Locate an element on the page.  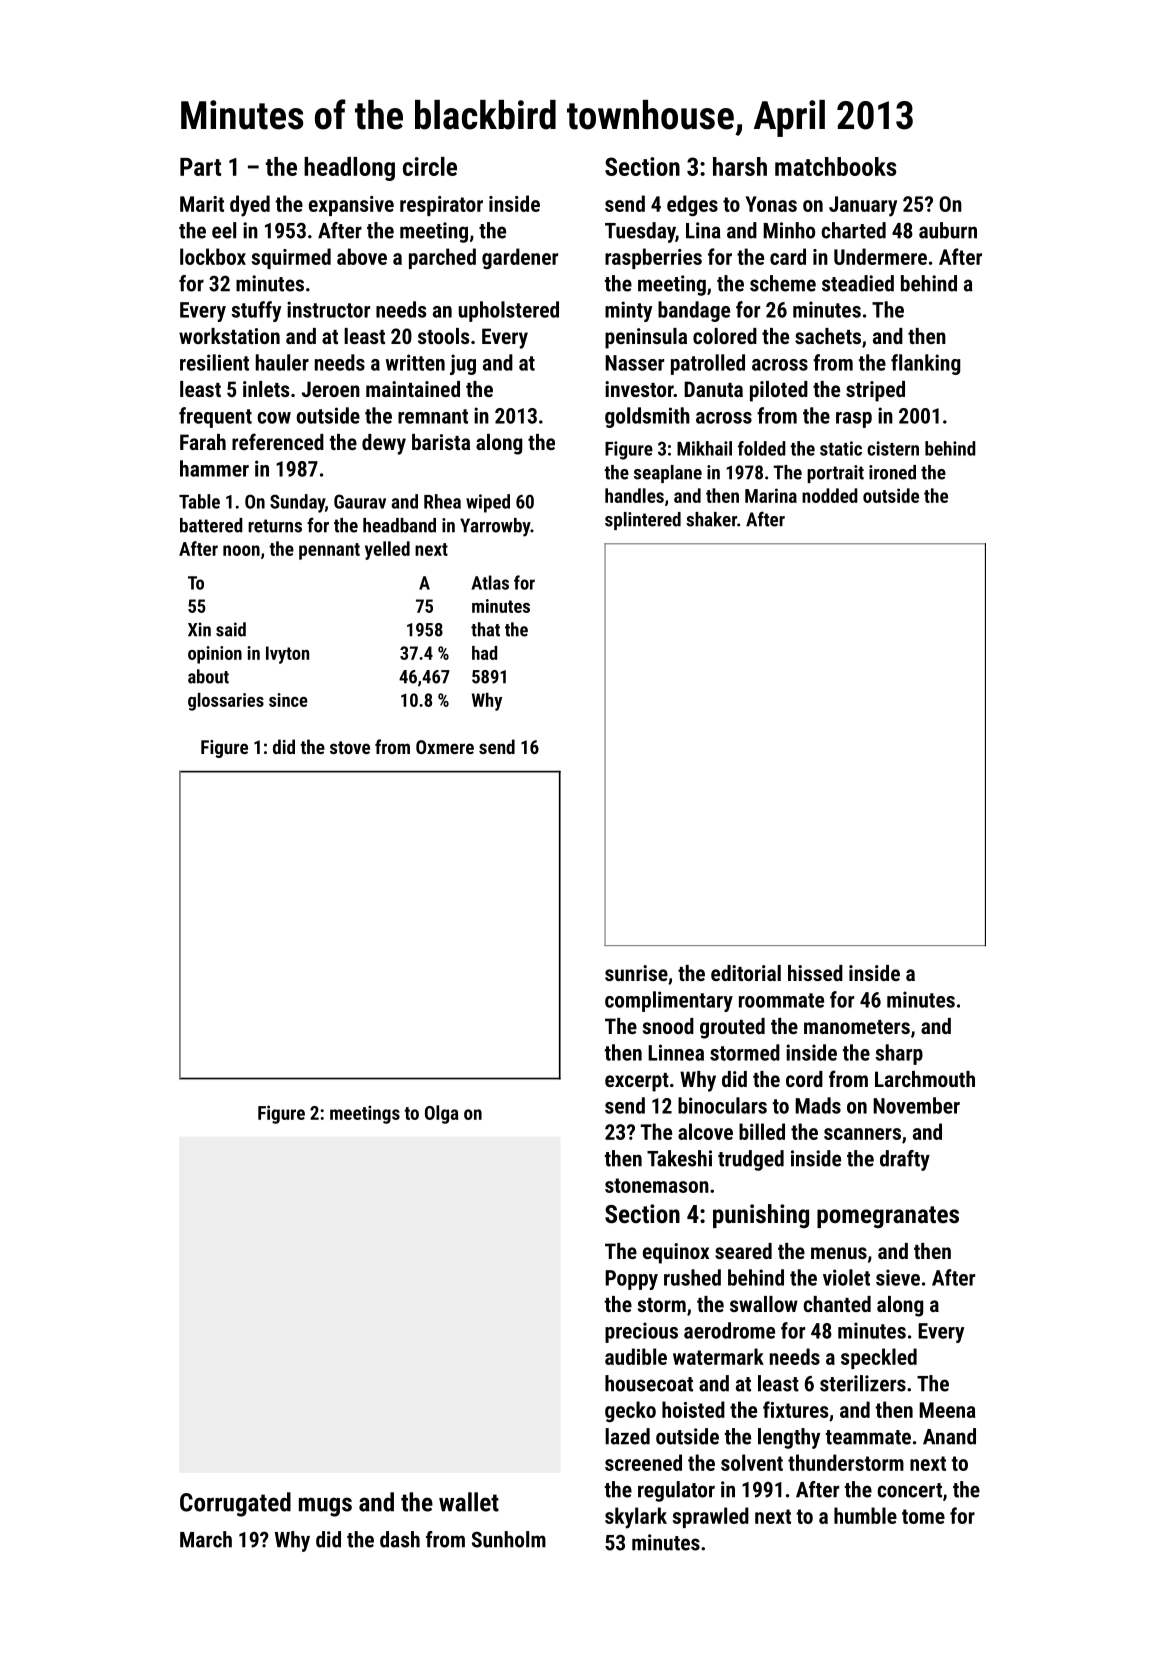
Marit is located at coordinates (202, 204).
